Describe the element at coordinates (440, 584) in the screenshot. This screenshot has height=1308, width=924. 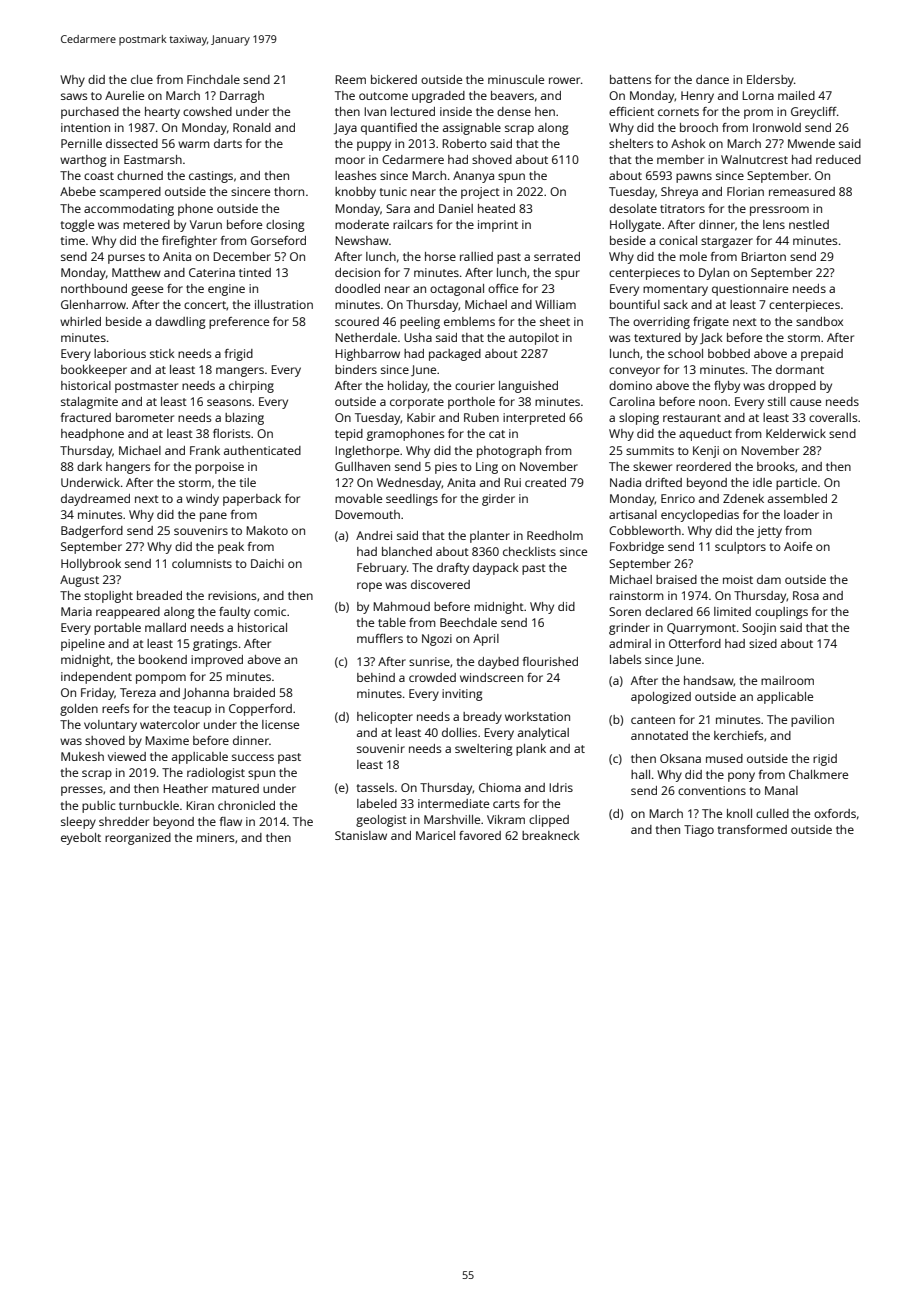
I see `discovered` at that location.
